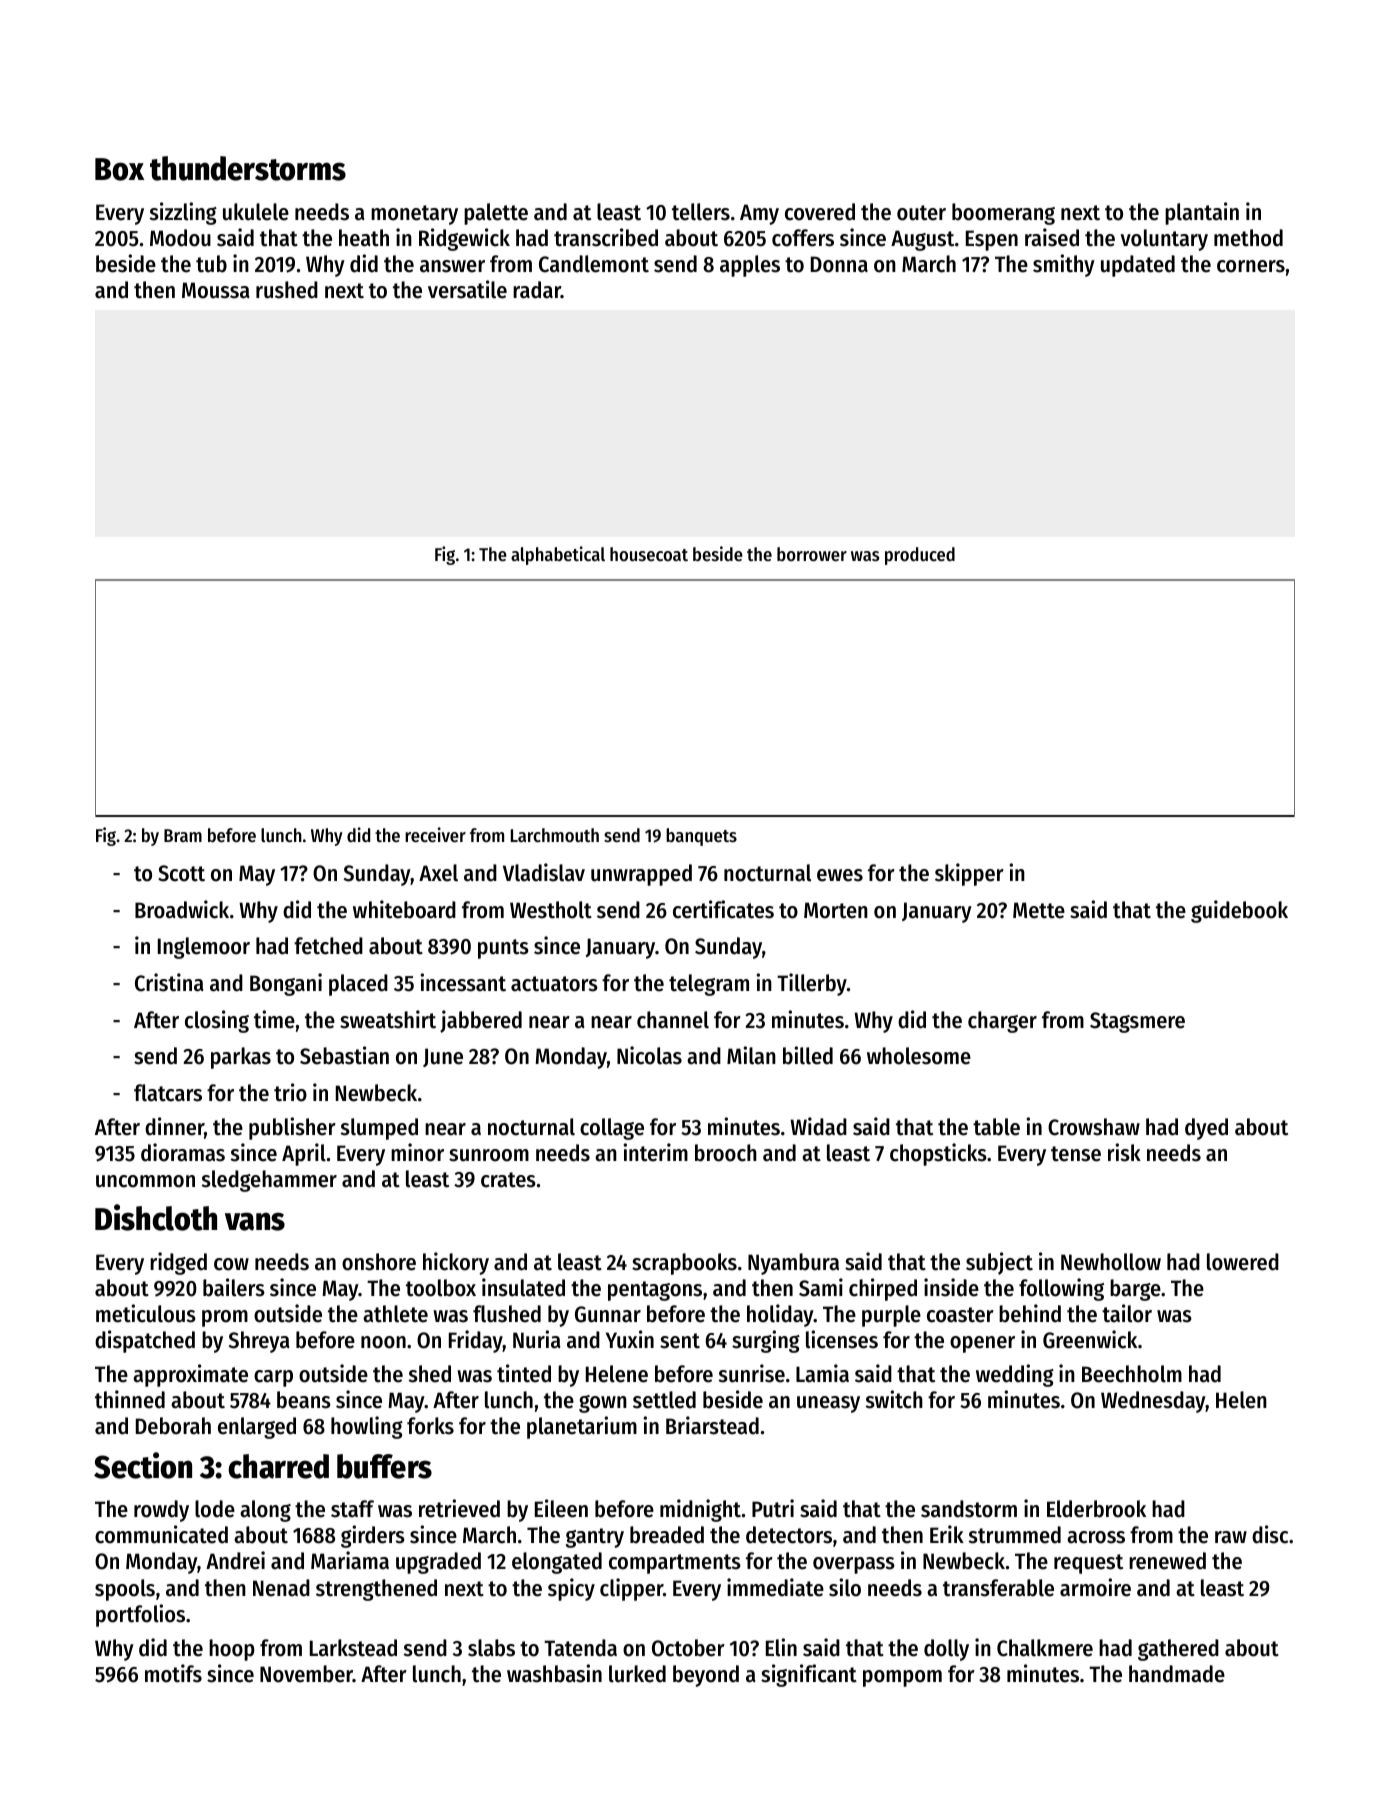 The width and height of the document is (1390, 1799). What do you see at coordinates (701, 837) in the document?
I see `banquets` at bounding box center [701, 837].
